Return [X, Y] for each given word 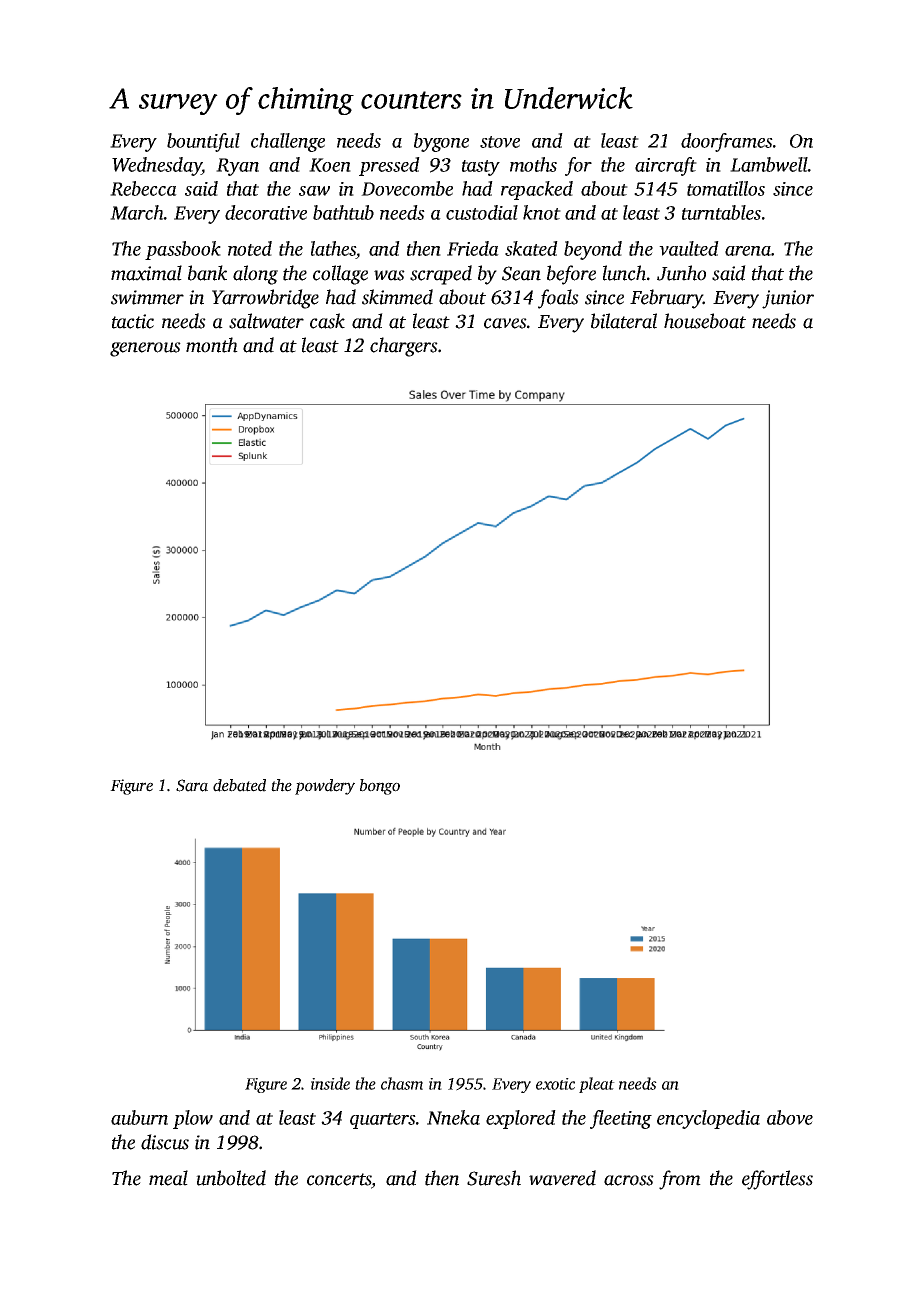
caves [505, 323]
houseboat [705, 321]
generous [145, 349]
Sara [192, 785]
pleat [597, 1085]
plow [193, 1119]
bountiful [203, 142]
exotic [555, 1084]
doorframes [726, 142]
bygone [441, 142]
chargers [404, 347]
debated [239, 785]
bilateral [624, 321]
